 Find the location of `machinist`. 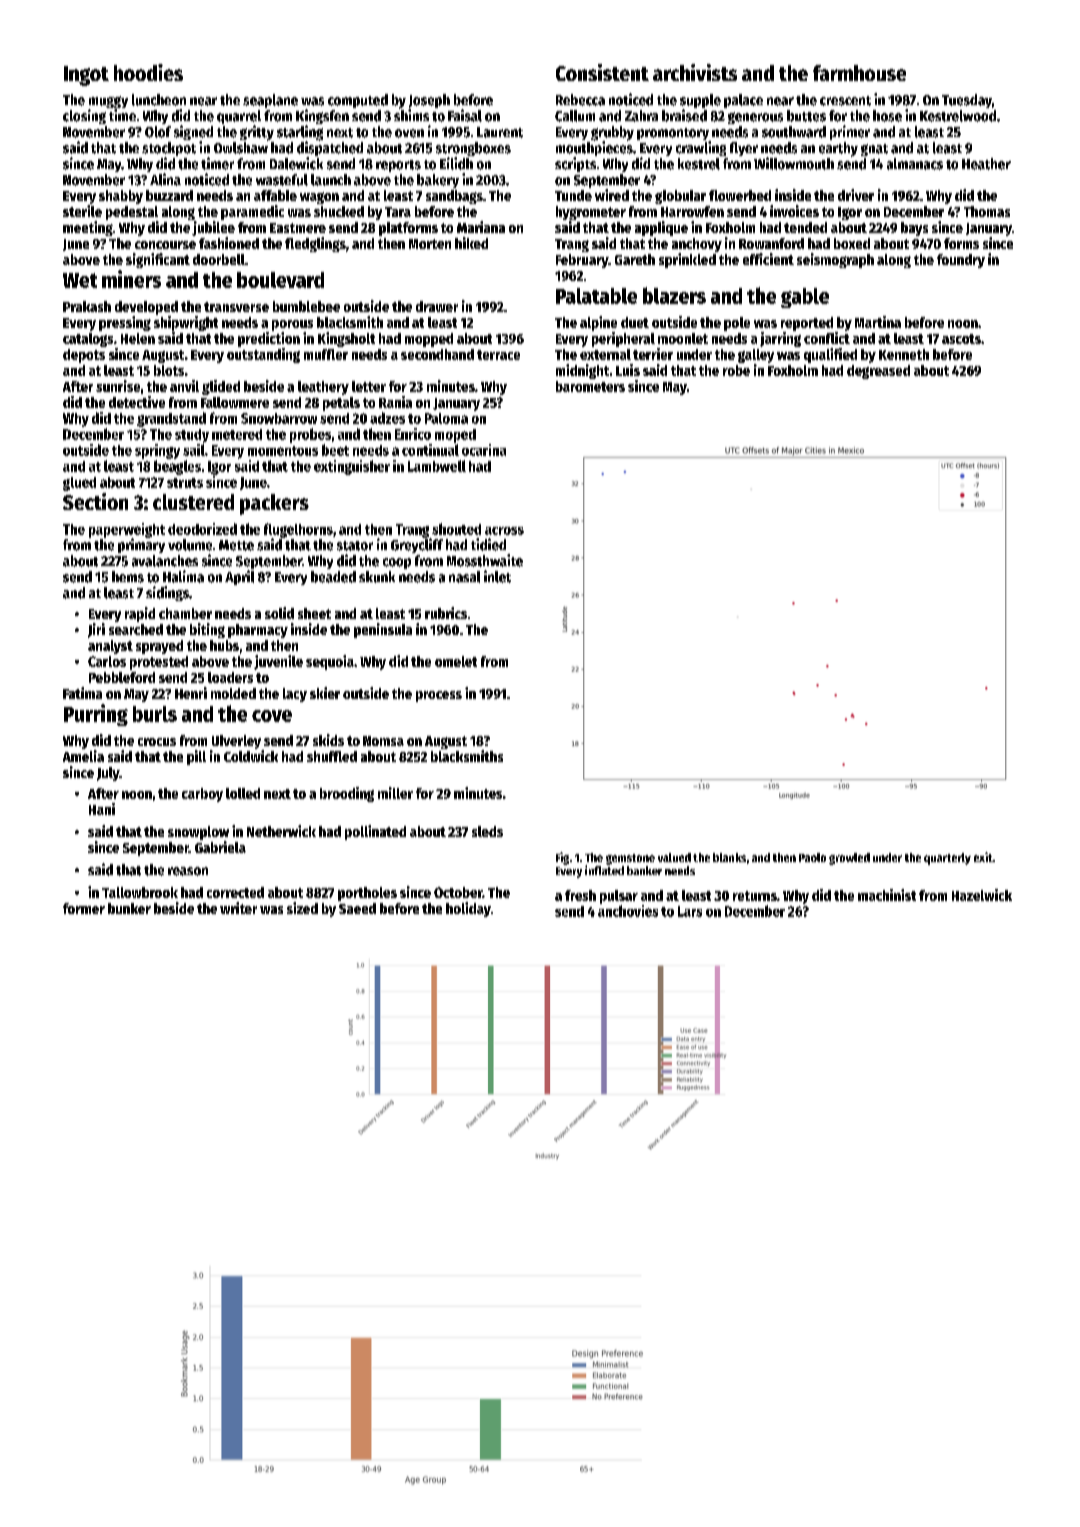

machinist is located at coordinates (887, 895).
